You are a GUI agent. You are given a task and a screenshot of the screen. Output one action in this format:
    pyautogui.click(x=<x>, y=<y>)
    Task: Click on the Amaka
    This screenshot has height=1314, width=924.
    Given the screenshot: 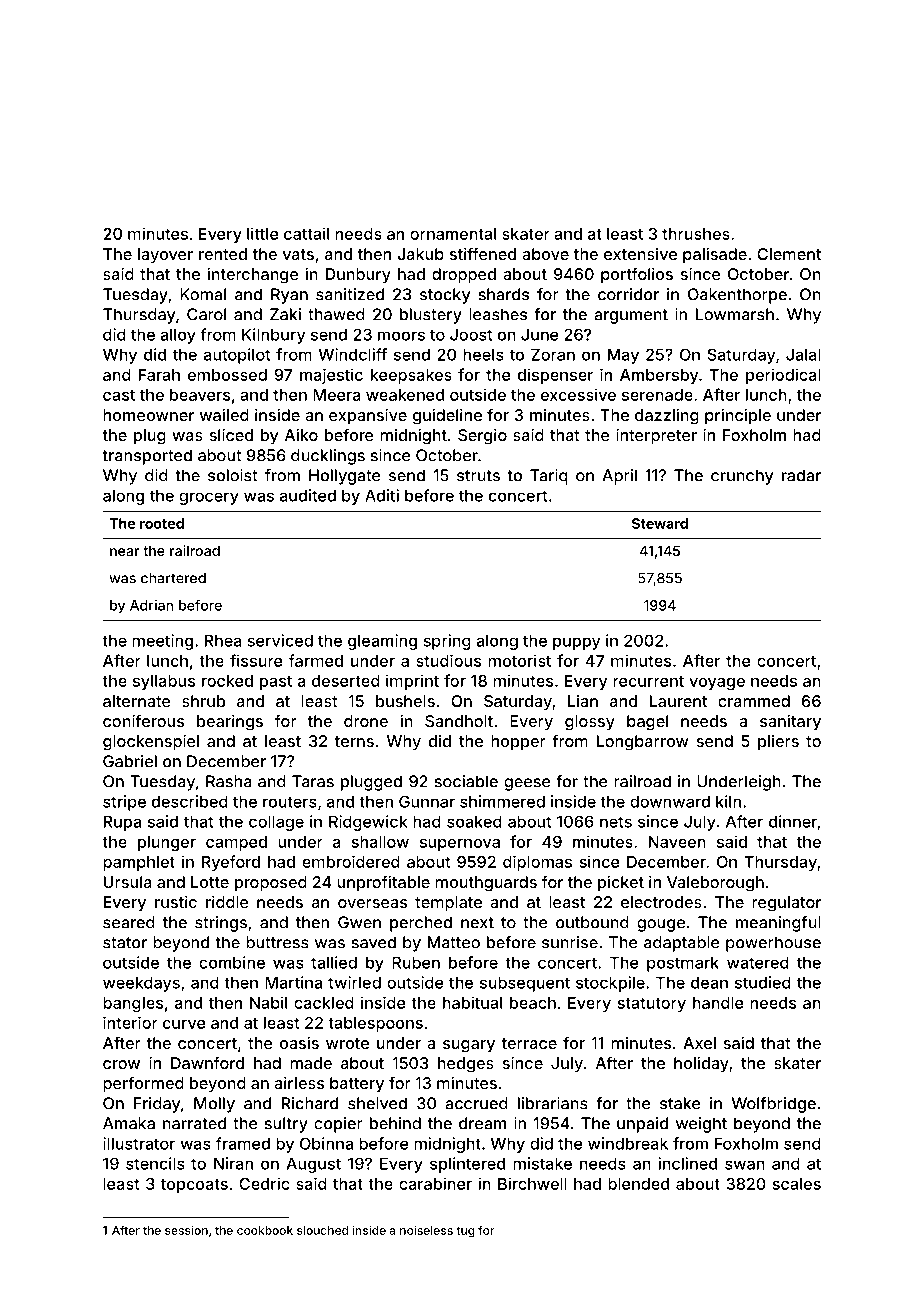 What is the action you would take?
    pyautogui.click(x=129, y=1123)
